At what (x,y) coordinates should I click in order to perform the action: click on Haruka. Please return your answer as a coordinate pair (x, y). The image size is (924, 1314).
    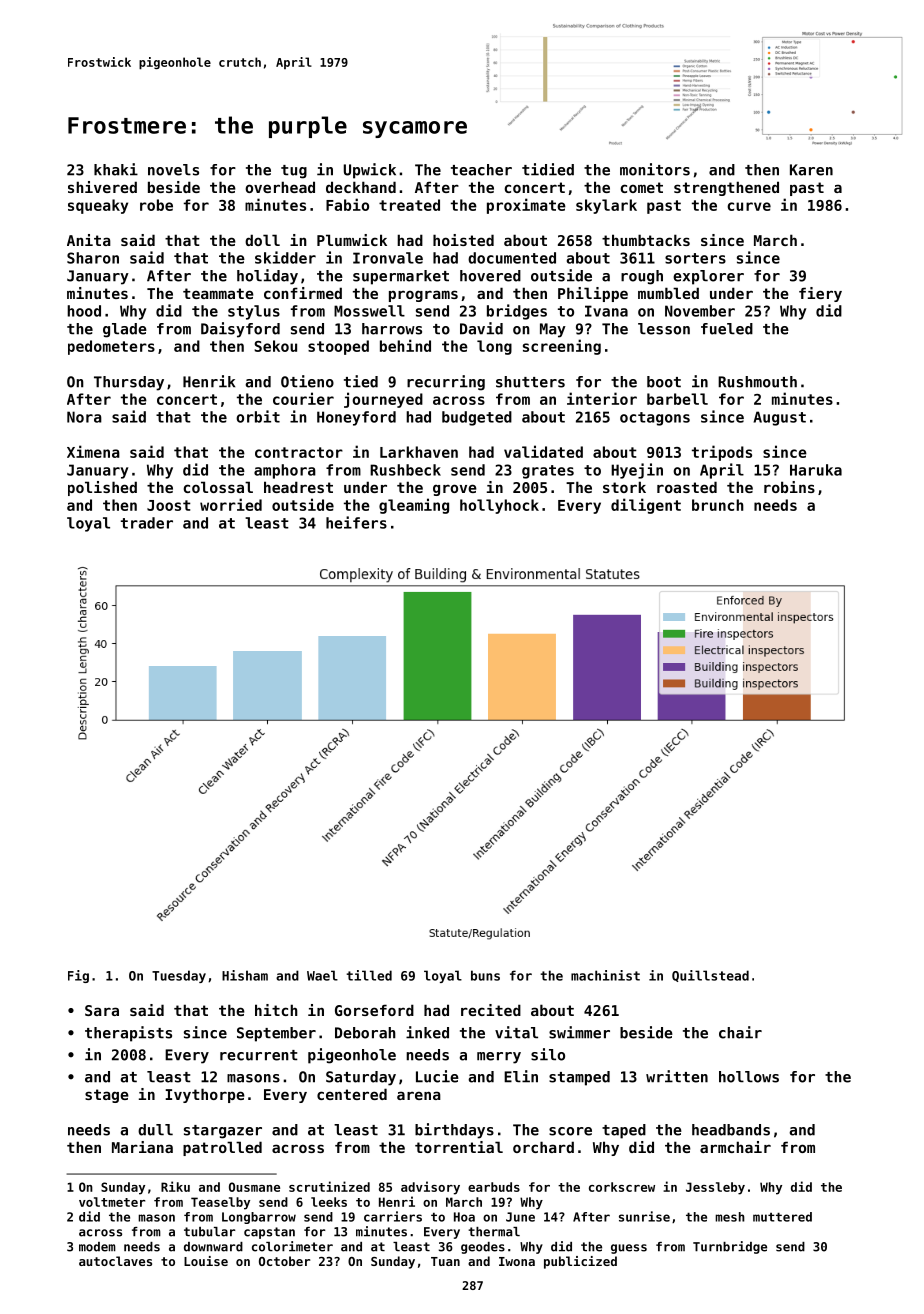
    Looking at the image, I should click on (816, 470).
